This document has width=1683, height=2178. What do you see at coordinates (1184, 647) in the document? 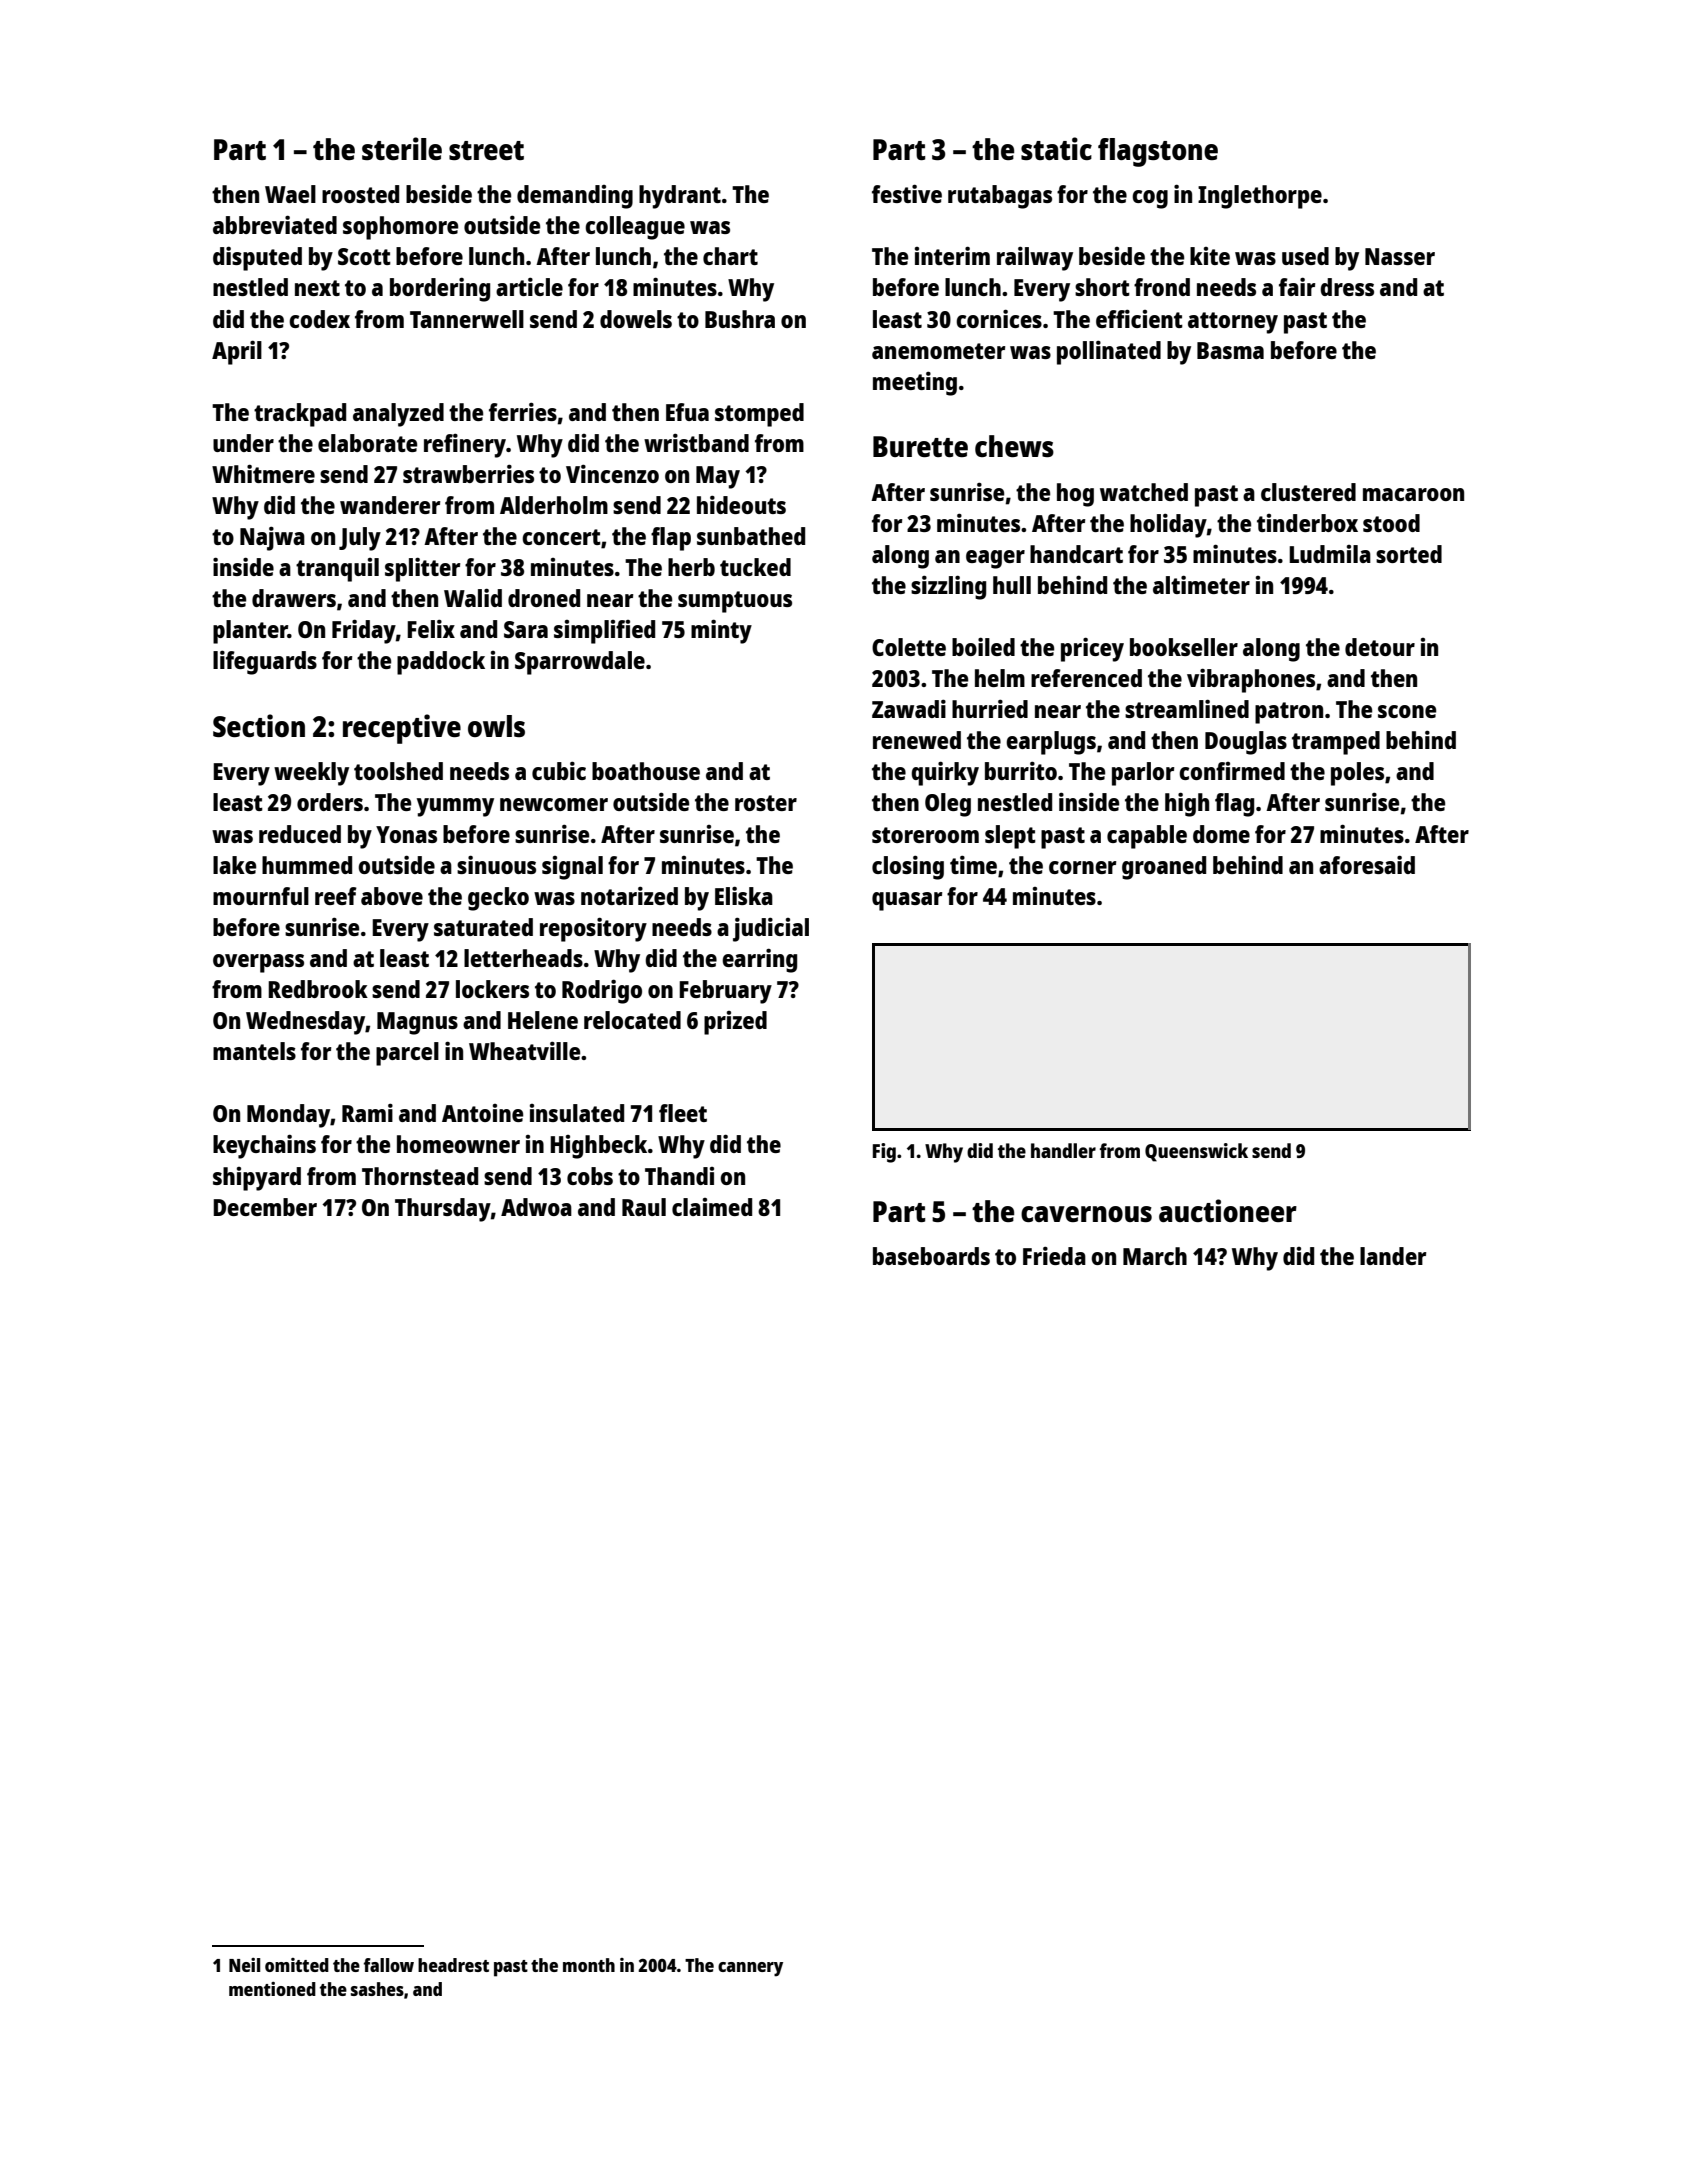
I see `bookseller` at bounding box center [1184, 647].
